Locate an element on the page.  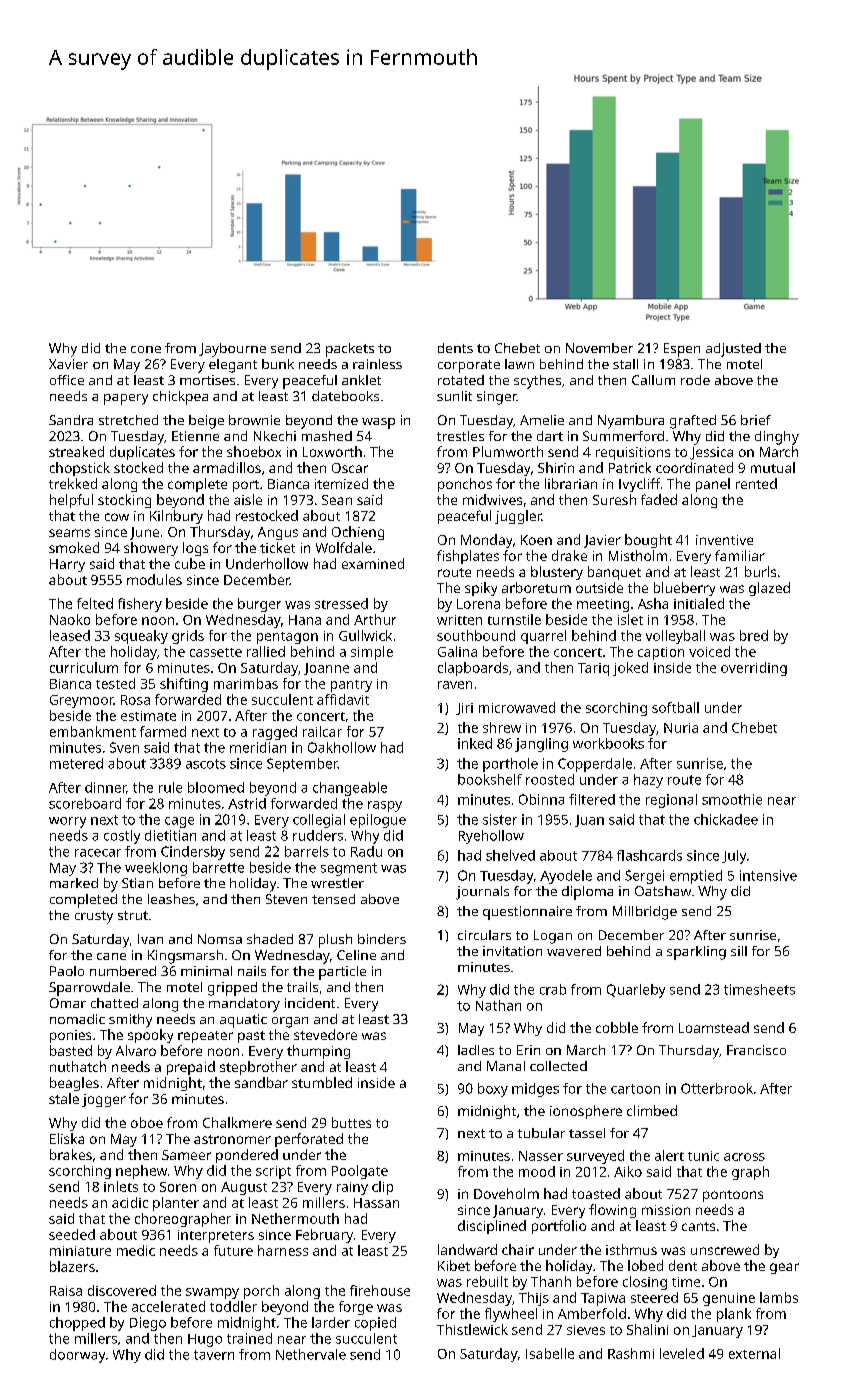
tunic is located at coordinates (703, 1156).
